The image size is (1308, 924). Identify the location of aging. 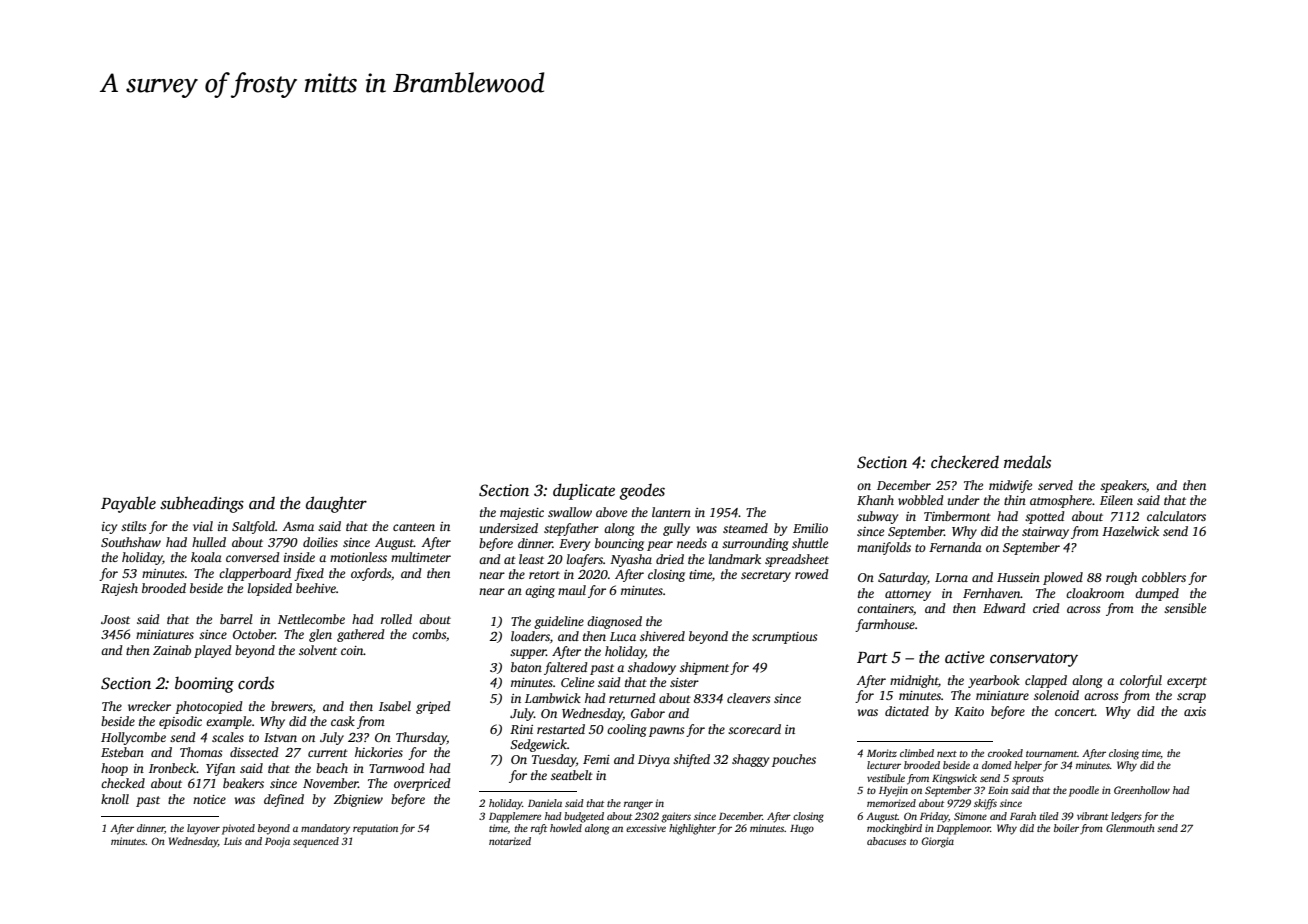
(540, 592).
